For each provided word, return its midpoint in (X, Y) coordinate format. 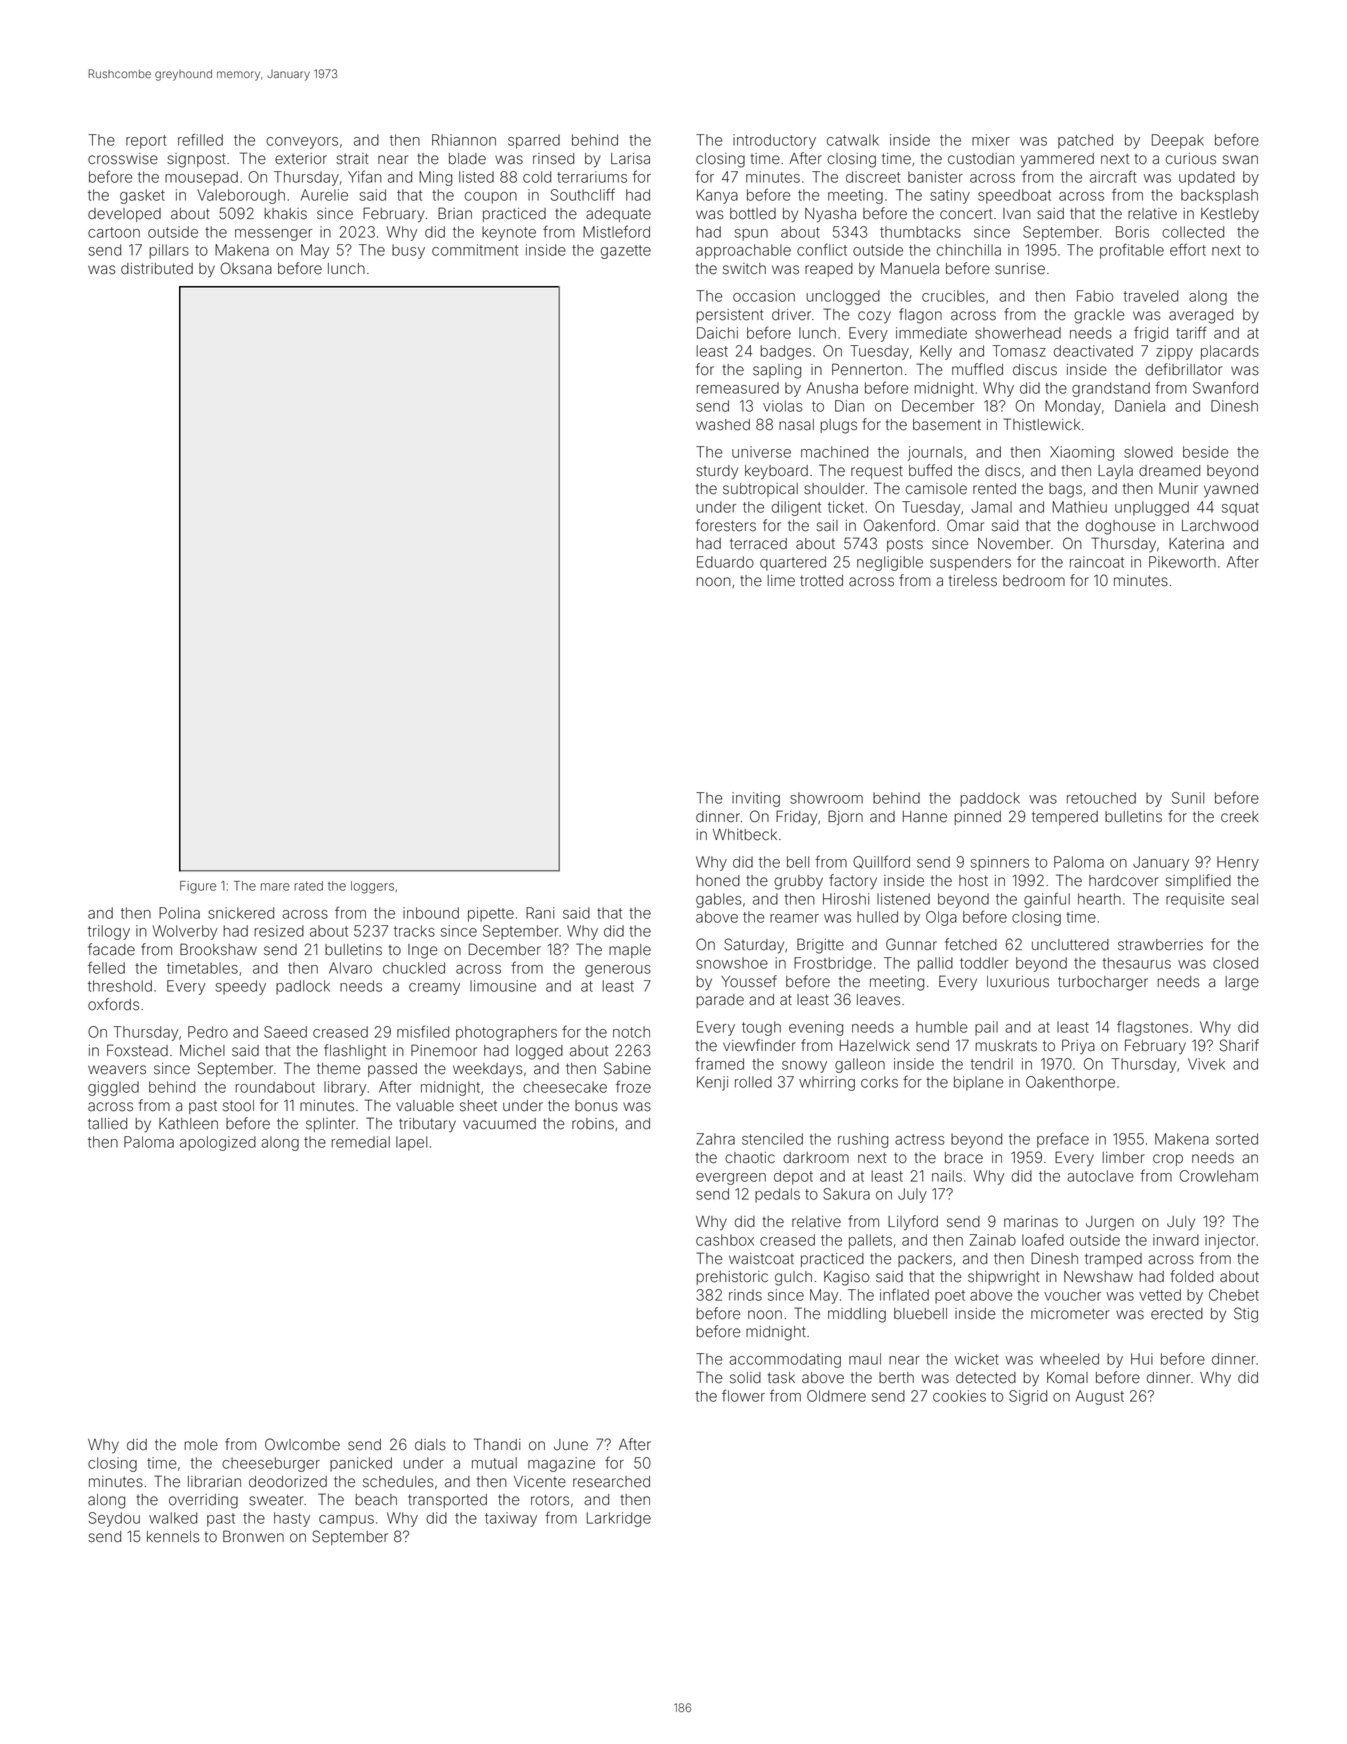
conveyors (302, 143)
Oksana (246, 268)
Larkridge (619, 1519)
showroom (826, 798)
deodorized (288, 1482)
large (1242, 983)
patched (1085, 141)
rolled (753, 1082)
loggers (372, 887)
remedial (360, 1142)
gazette (626, 252)
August (1100, 1397)
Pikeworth (1182, 562)
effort (1188, 249)
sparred (534, 141)
